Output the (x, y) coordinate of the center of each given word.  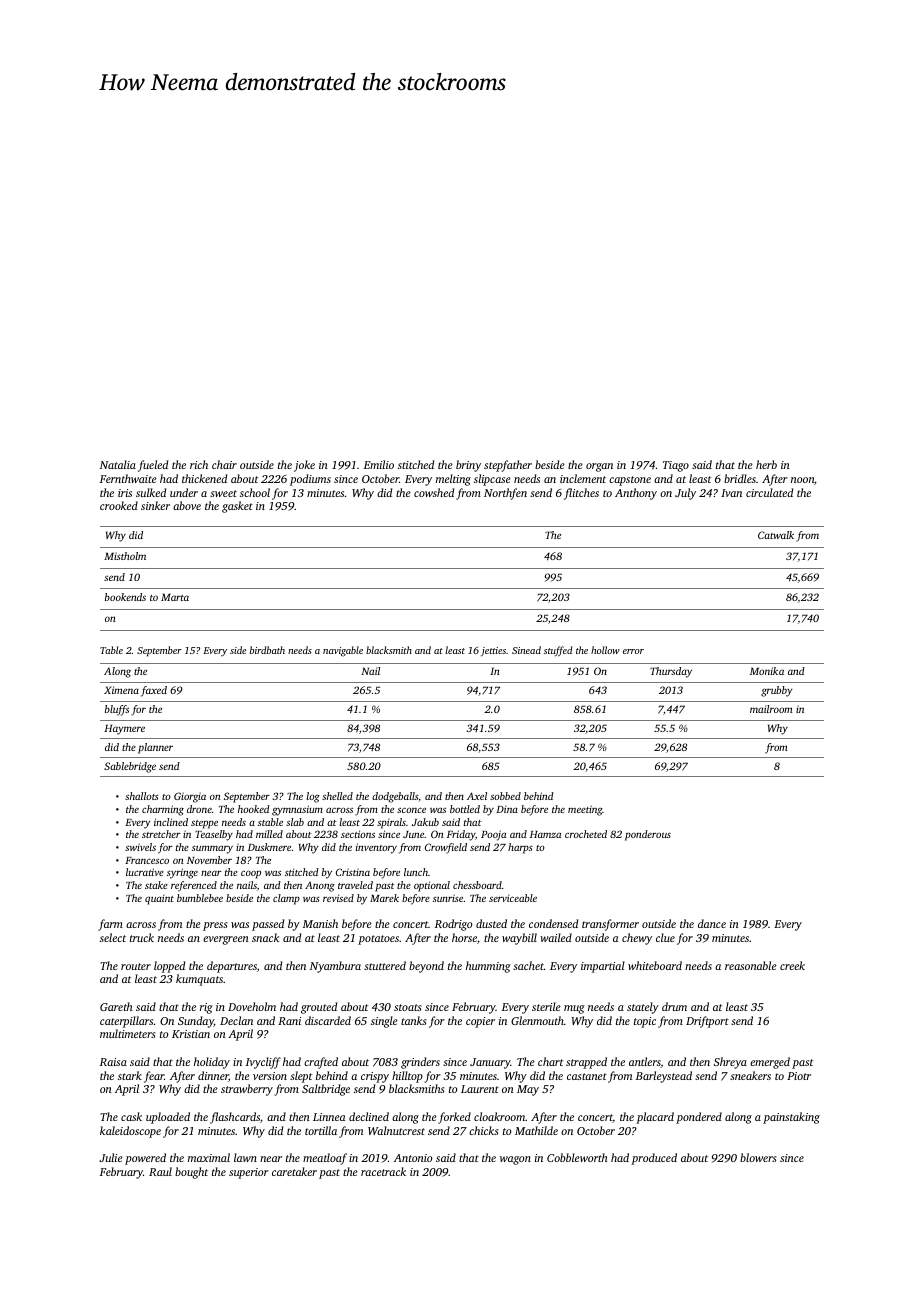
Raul (160, 1171)
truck (142, 937)
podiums (310, 480)
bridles (740, 478)
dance (712, 923)
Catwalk (776, 535)
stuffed (558, 651)
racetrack (383, 1171)
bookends (125, 597)
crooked (119, 505)
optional (432, 886)
